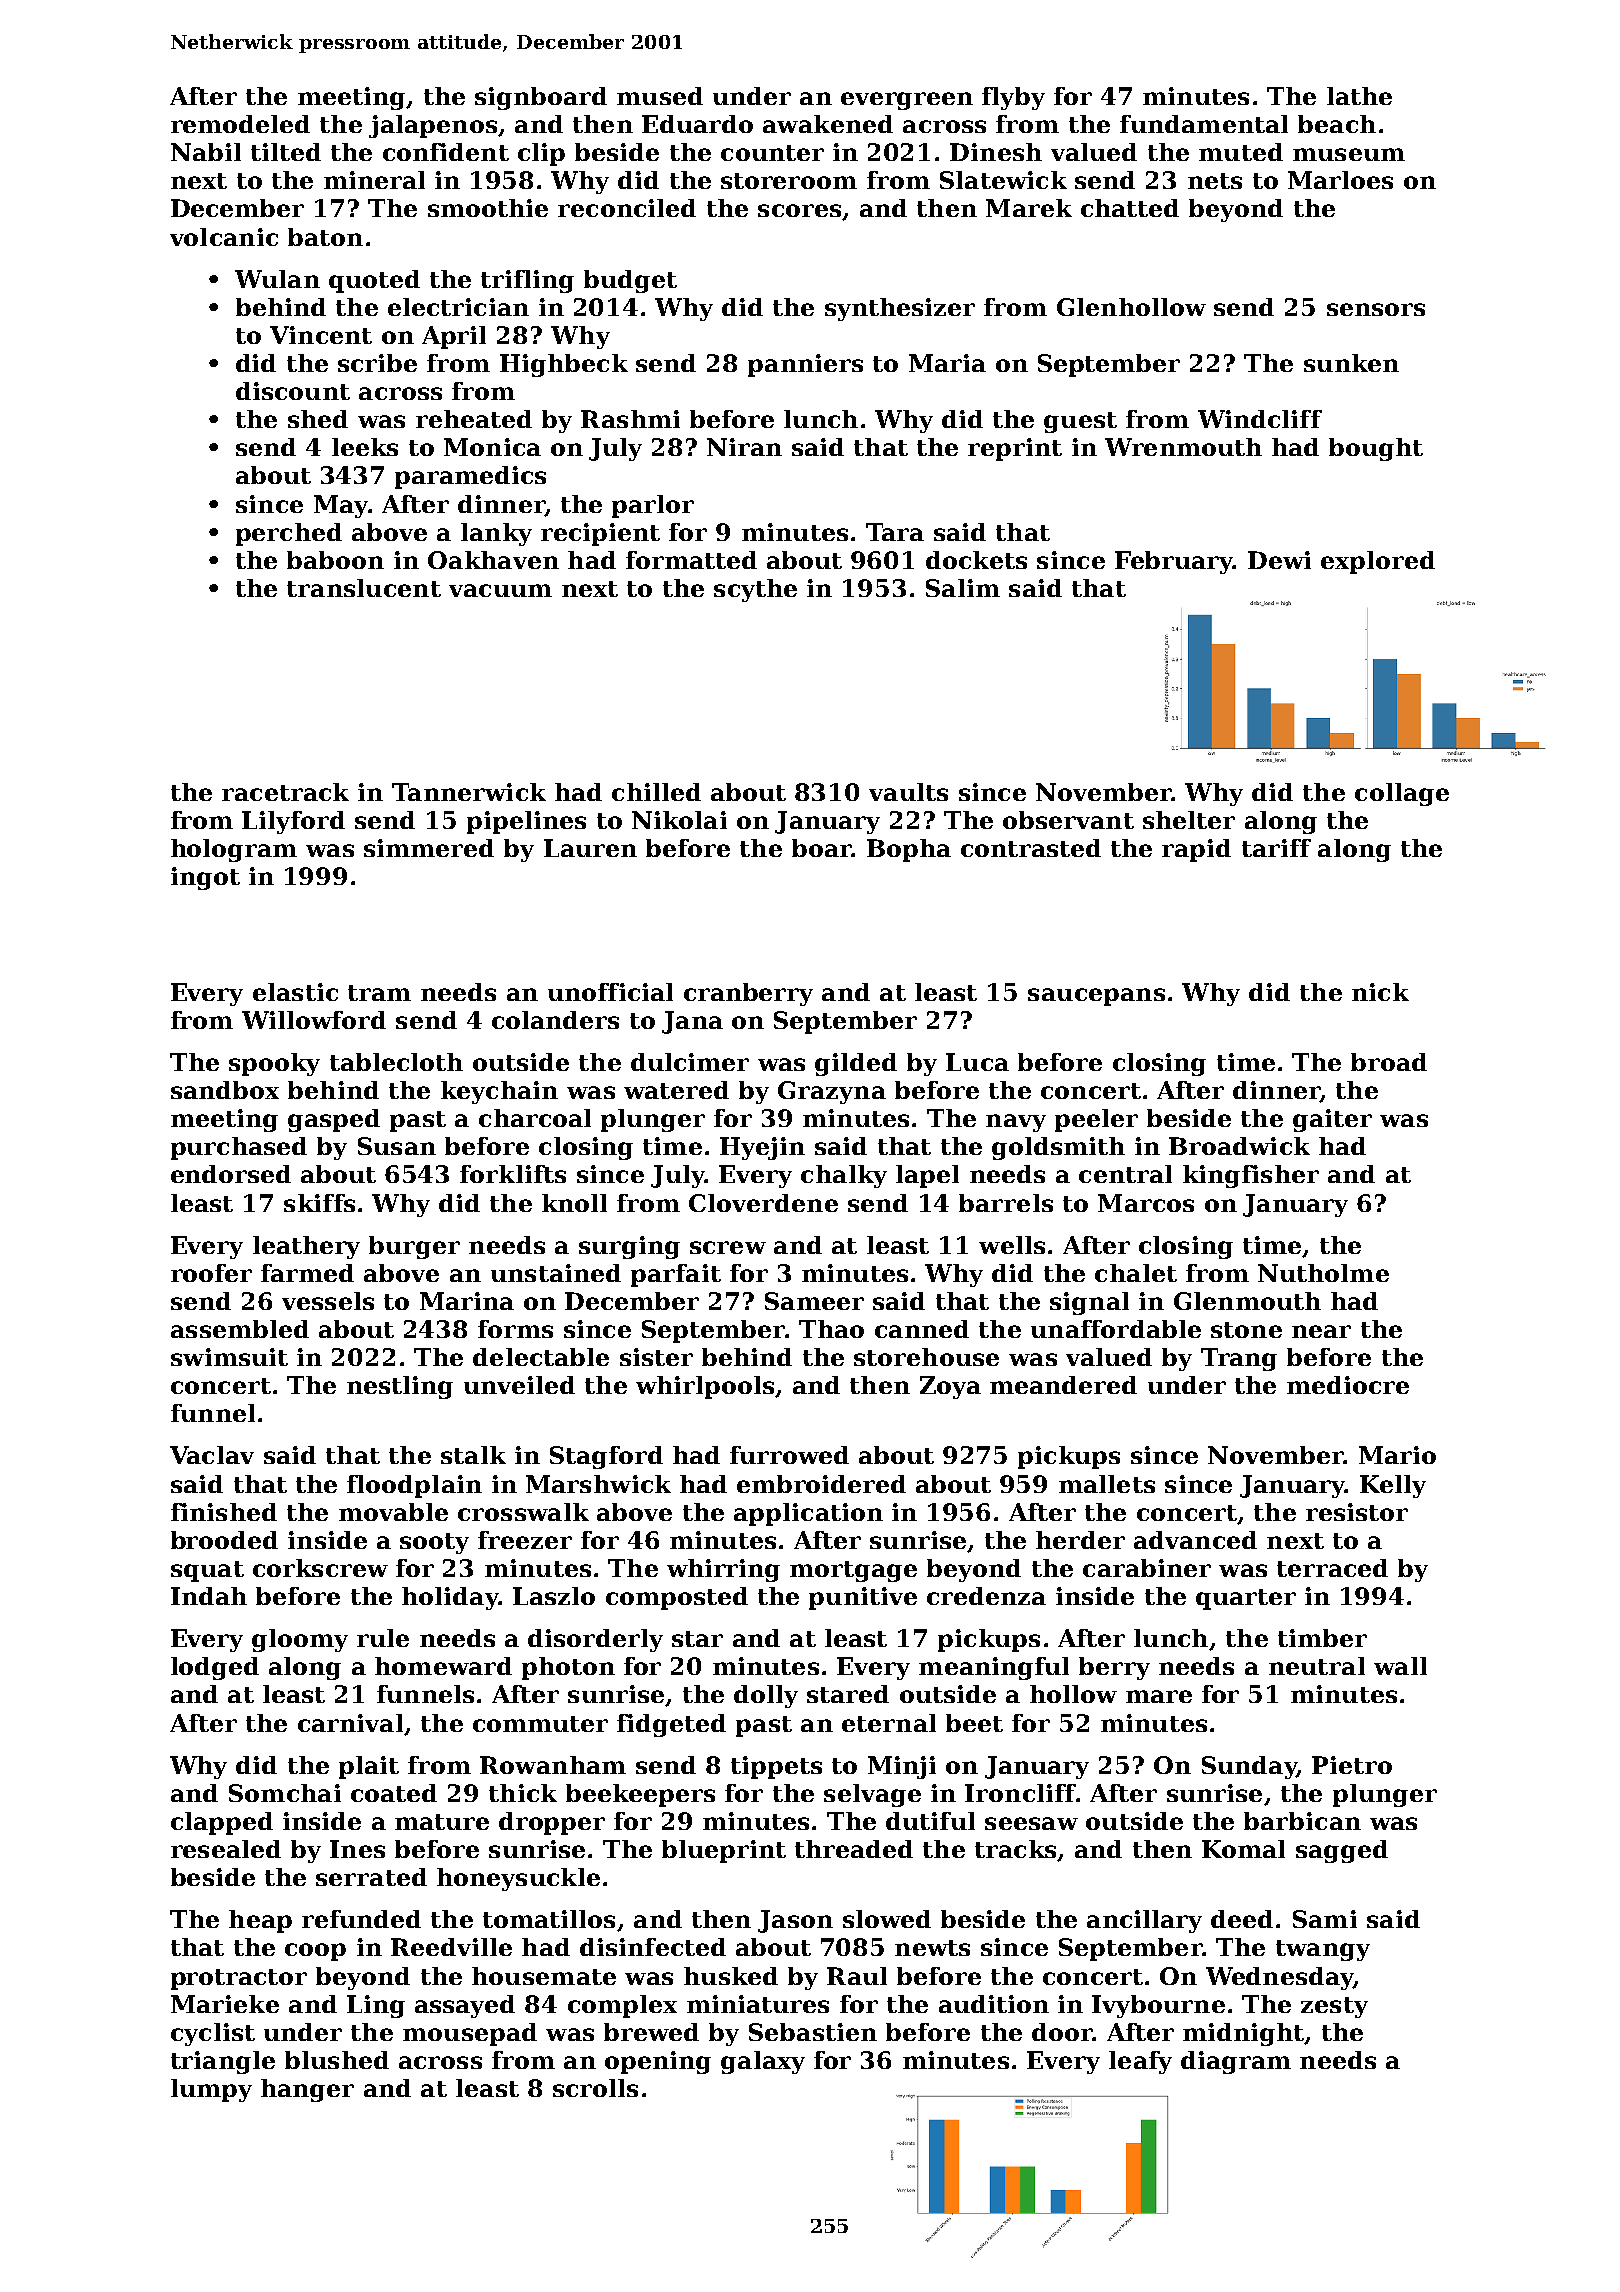 The width and height of the document is (1620, 2292). What do you see at coordinates (1236, 2062) in the document?
I see `diagram` at bounding box center [1236, 2062].
